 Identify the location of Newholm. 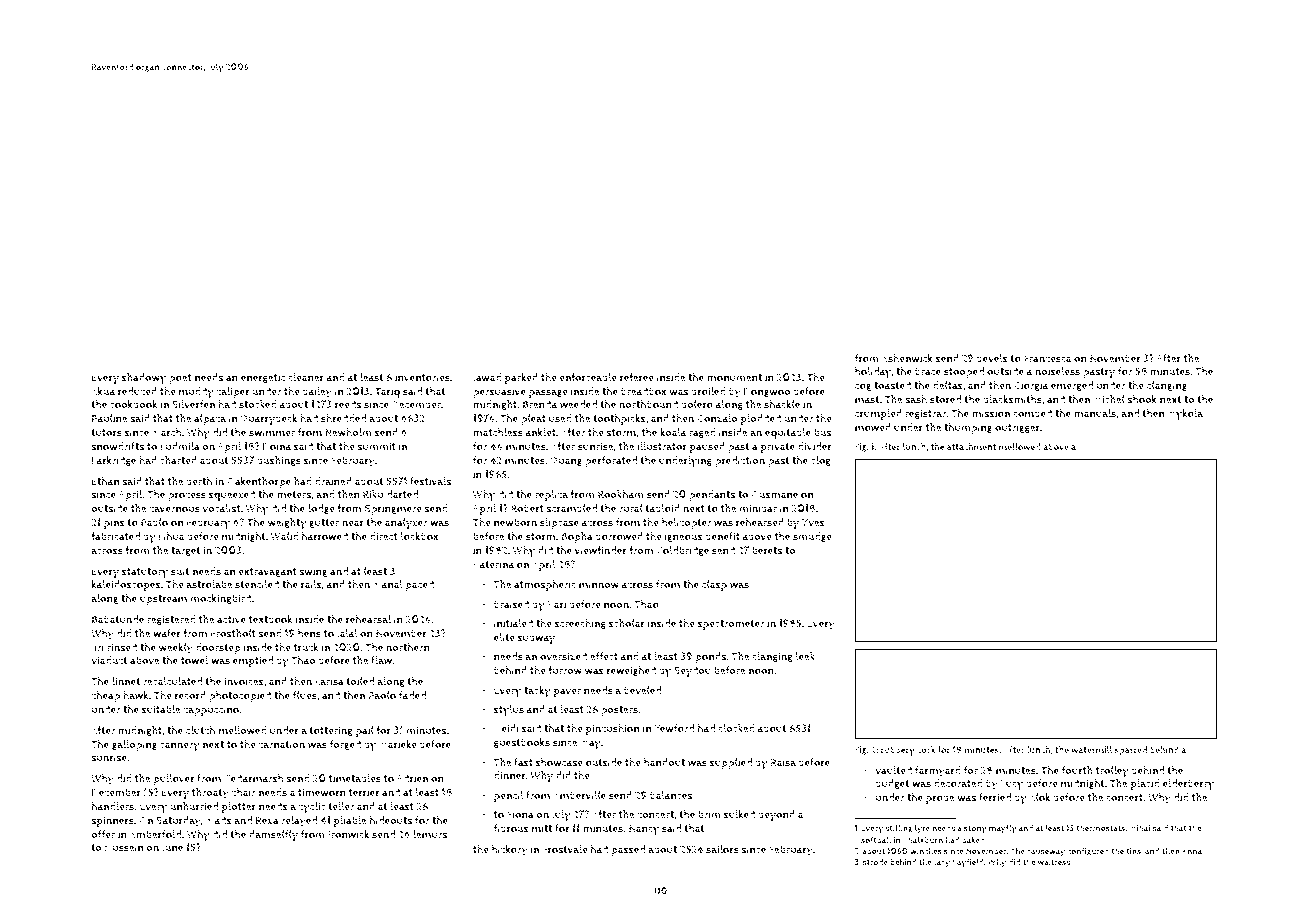
(348, 432).
